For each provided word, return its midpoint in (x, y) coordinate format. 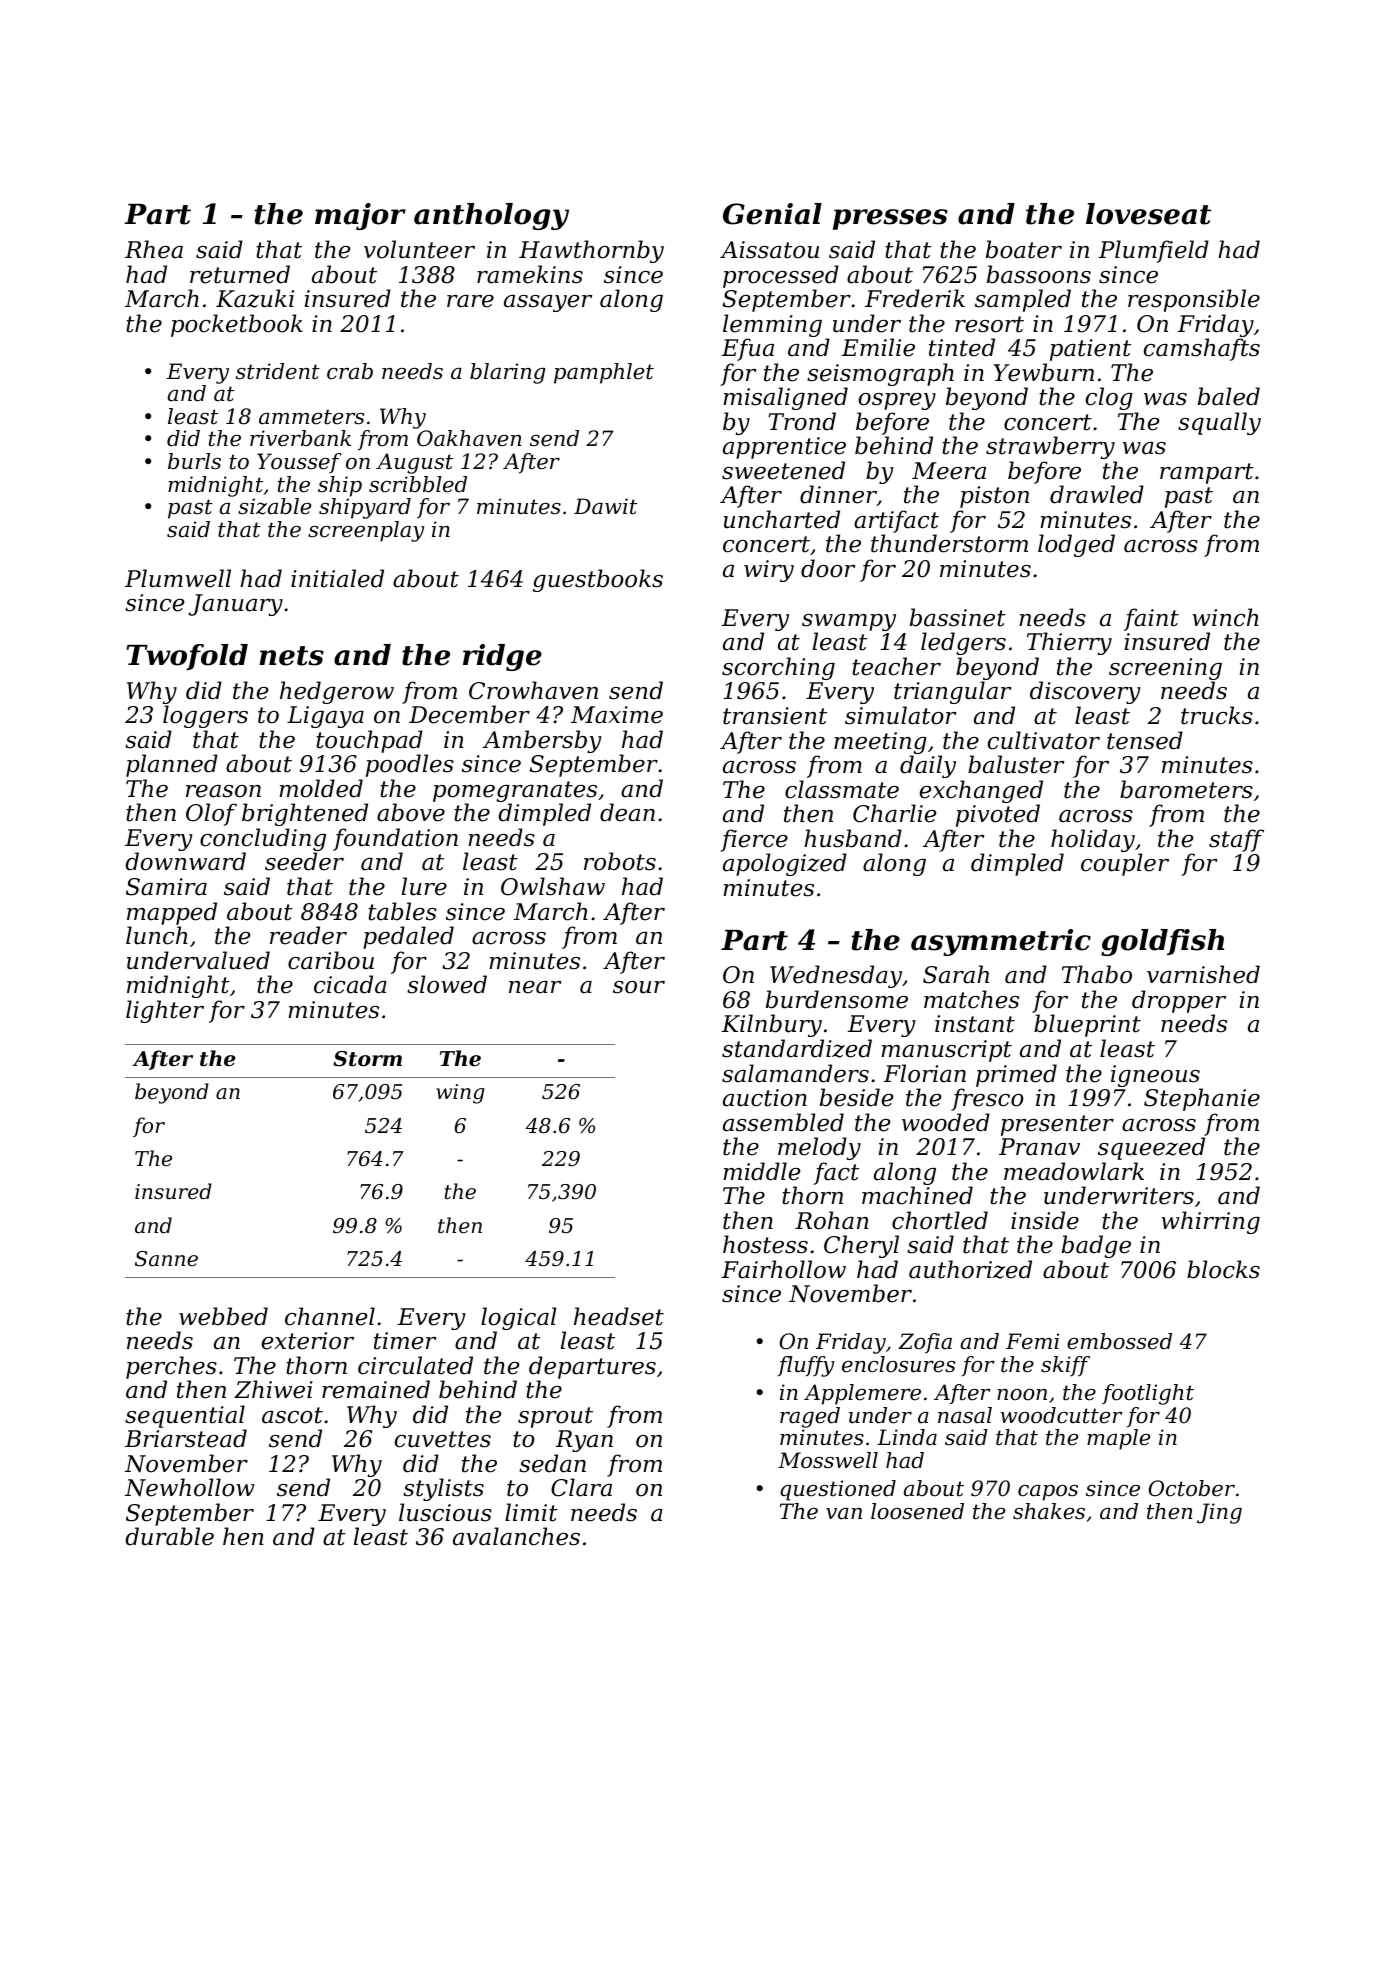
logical (518, 1318)
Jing (1219, 1513)
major (360, 216)
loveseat (1148, 214)
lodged (1076, 545)
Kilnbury (771, 1025)
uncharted (782, 519)
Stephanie (1202, 1099)
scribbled (418, 484)
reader (308, 935)
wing (460, 1094)
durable (169, 1536)
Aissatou (769, 250)
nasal (965, 1415)
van (844, 1514)
